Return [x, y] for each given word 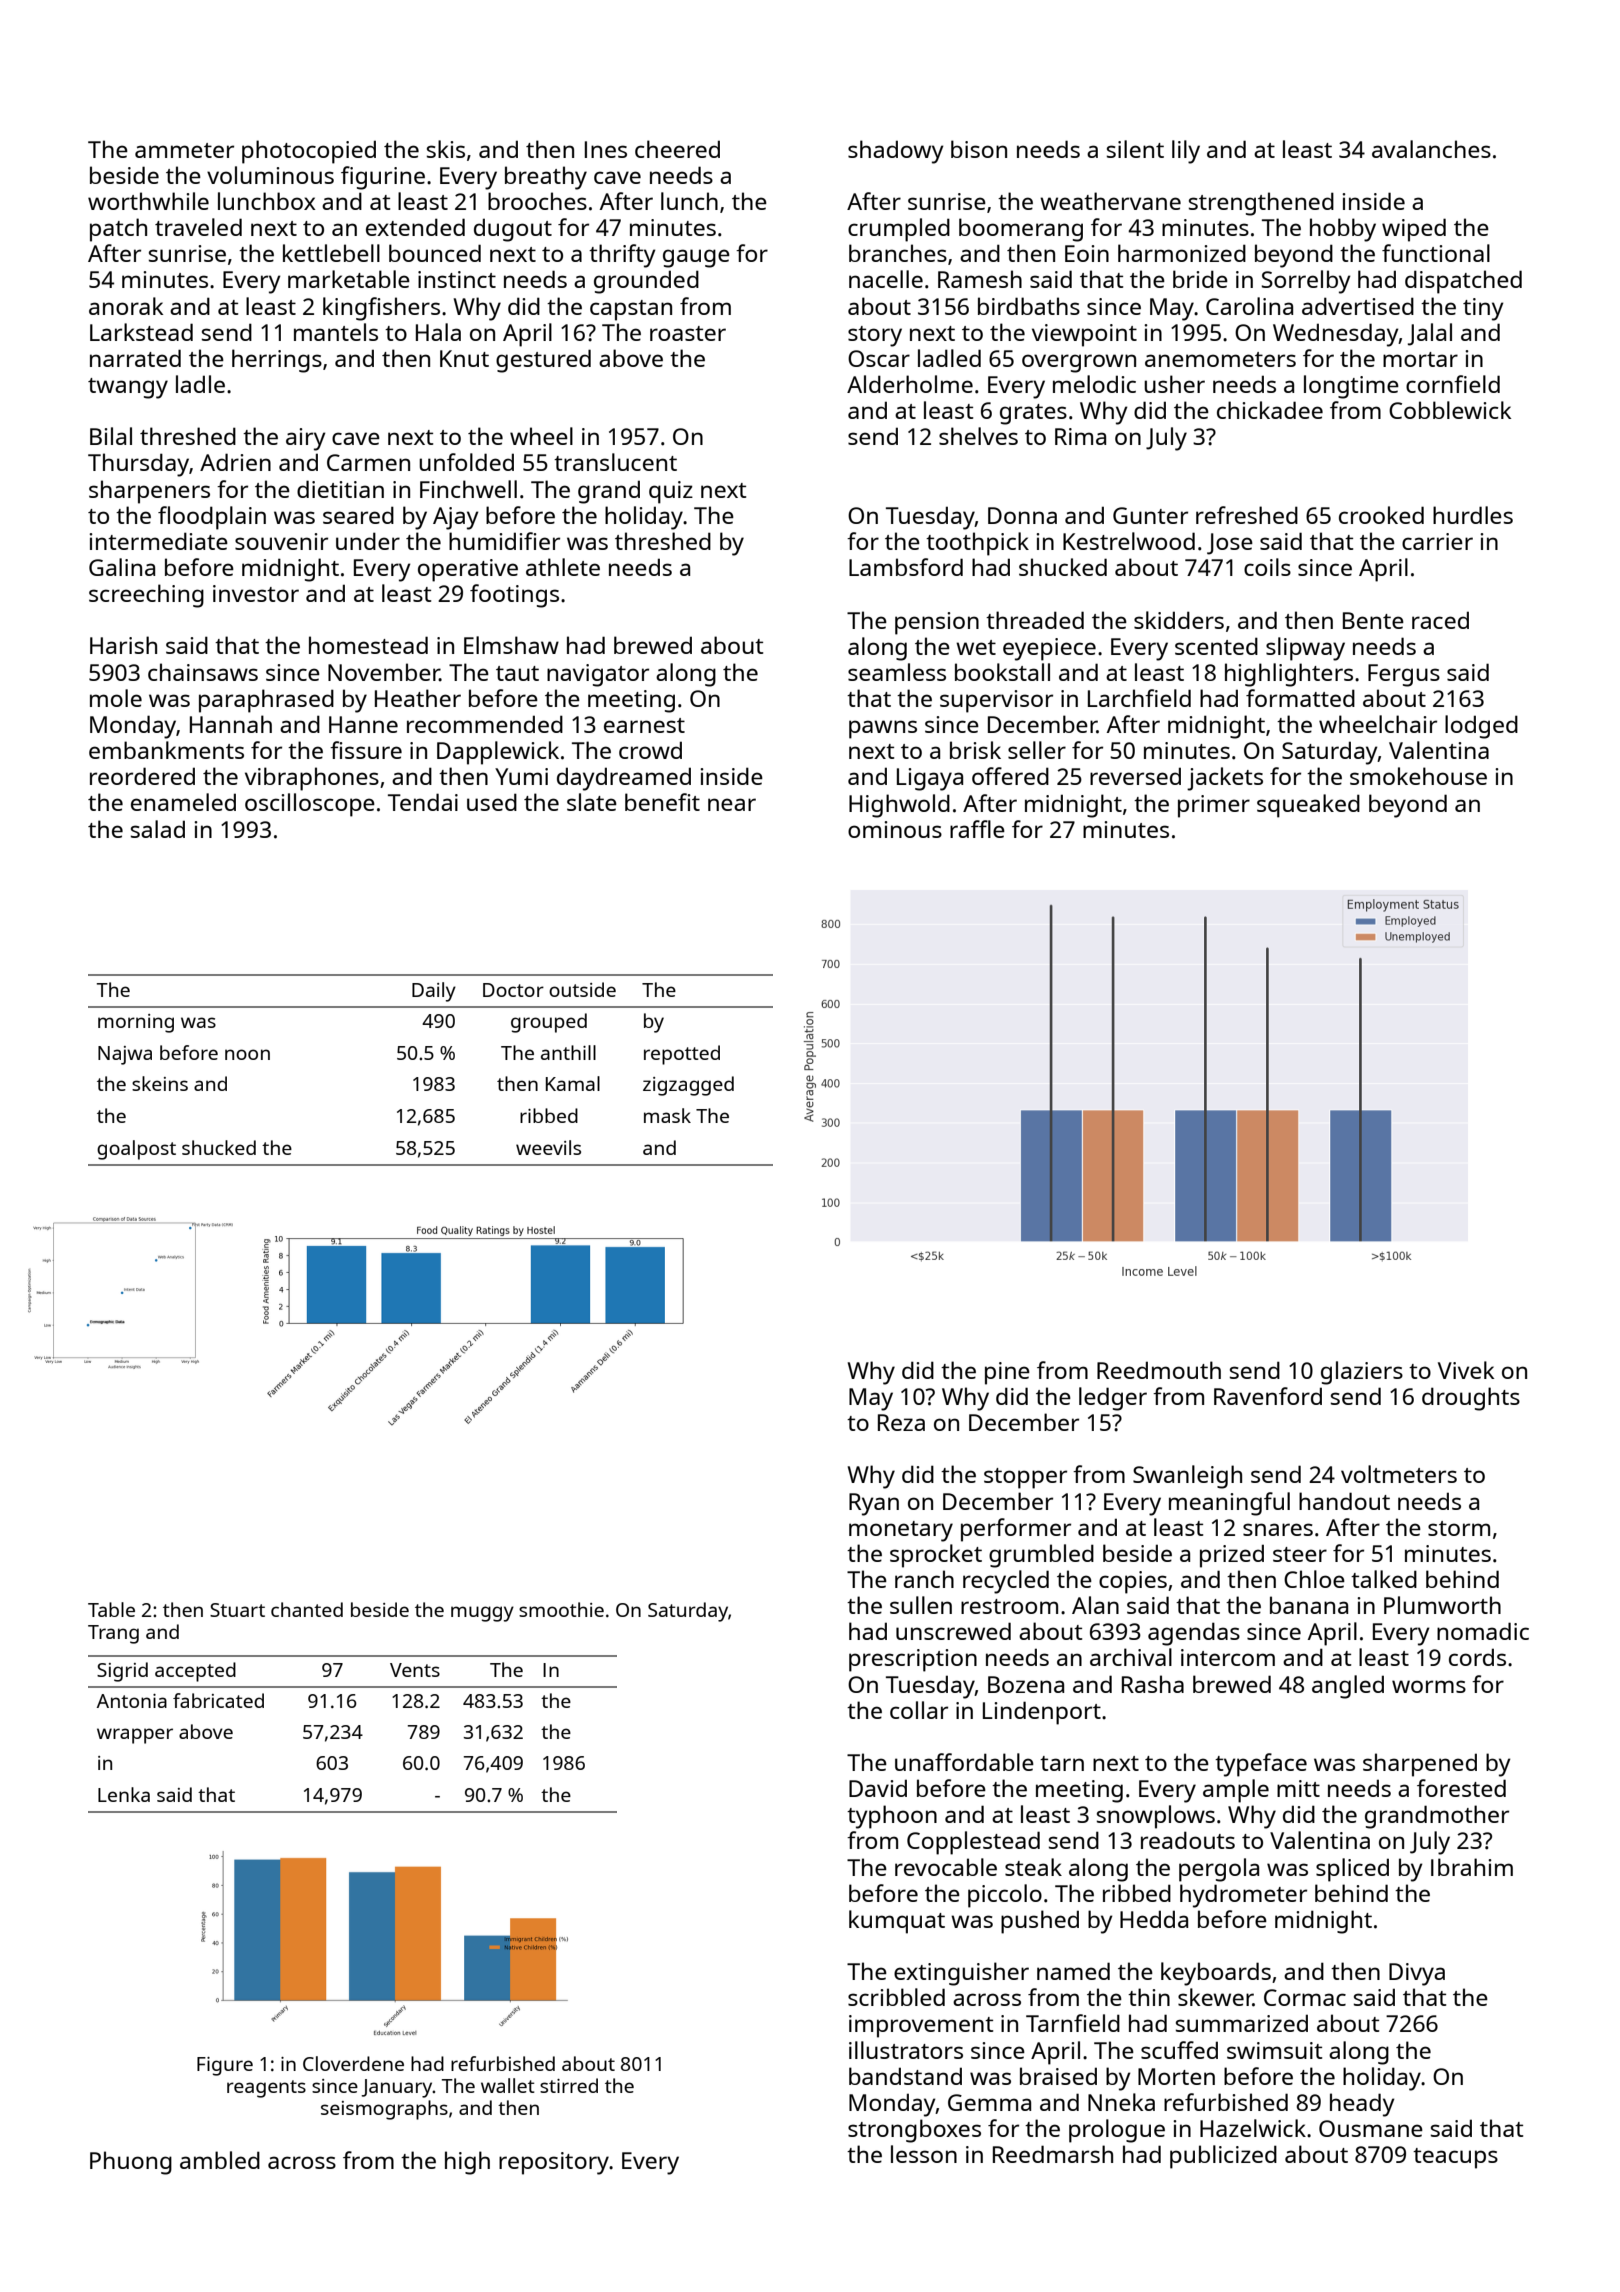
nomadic [1483, 1631]
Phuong [131, 2163]
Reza [901, 1422]
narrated [135, 358]
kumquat [897, 1922]
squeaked [1308, 806]
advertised [1358, 306]
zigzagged [688, 1086]
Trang [113, 1634]
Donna [1022, 515]
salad [158, 829]
